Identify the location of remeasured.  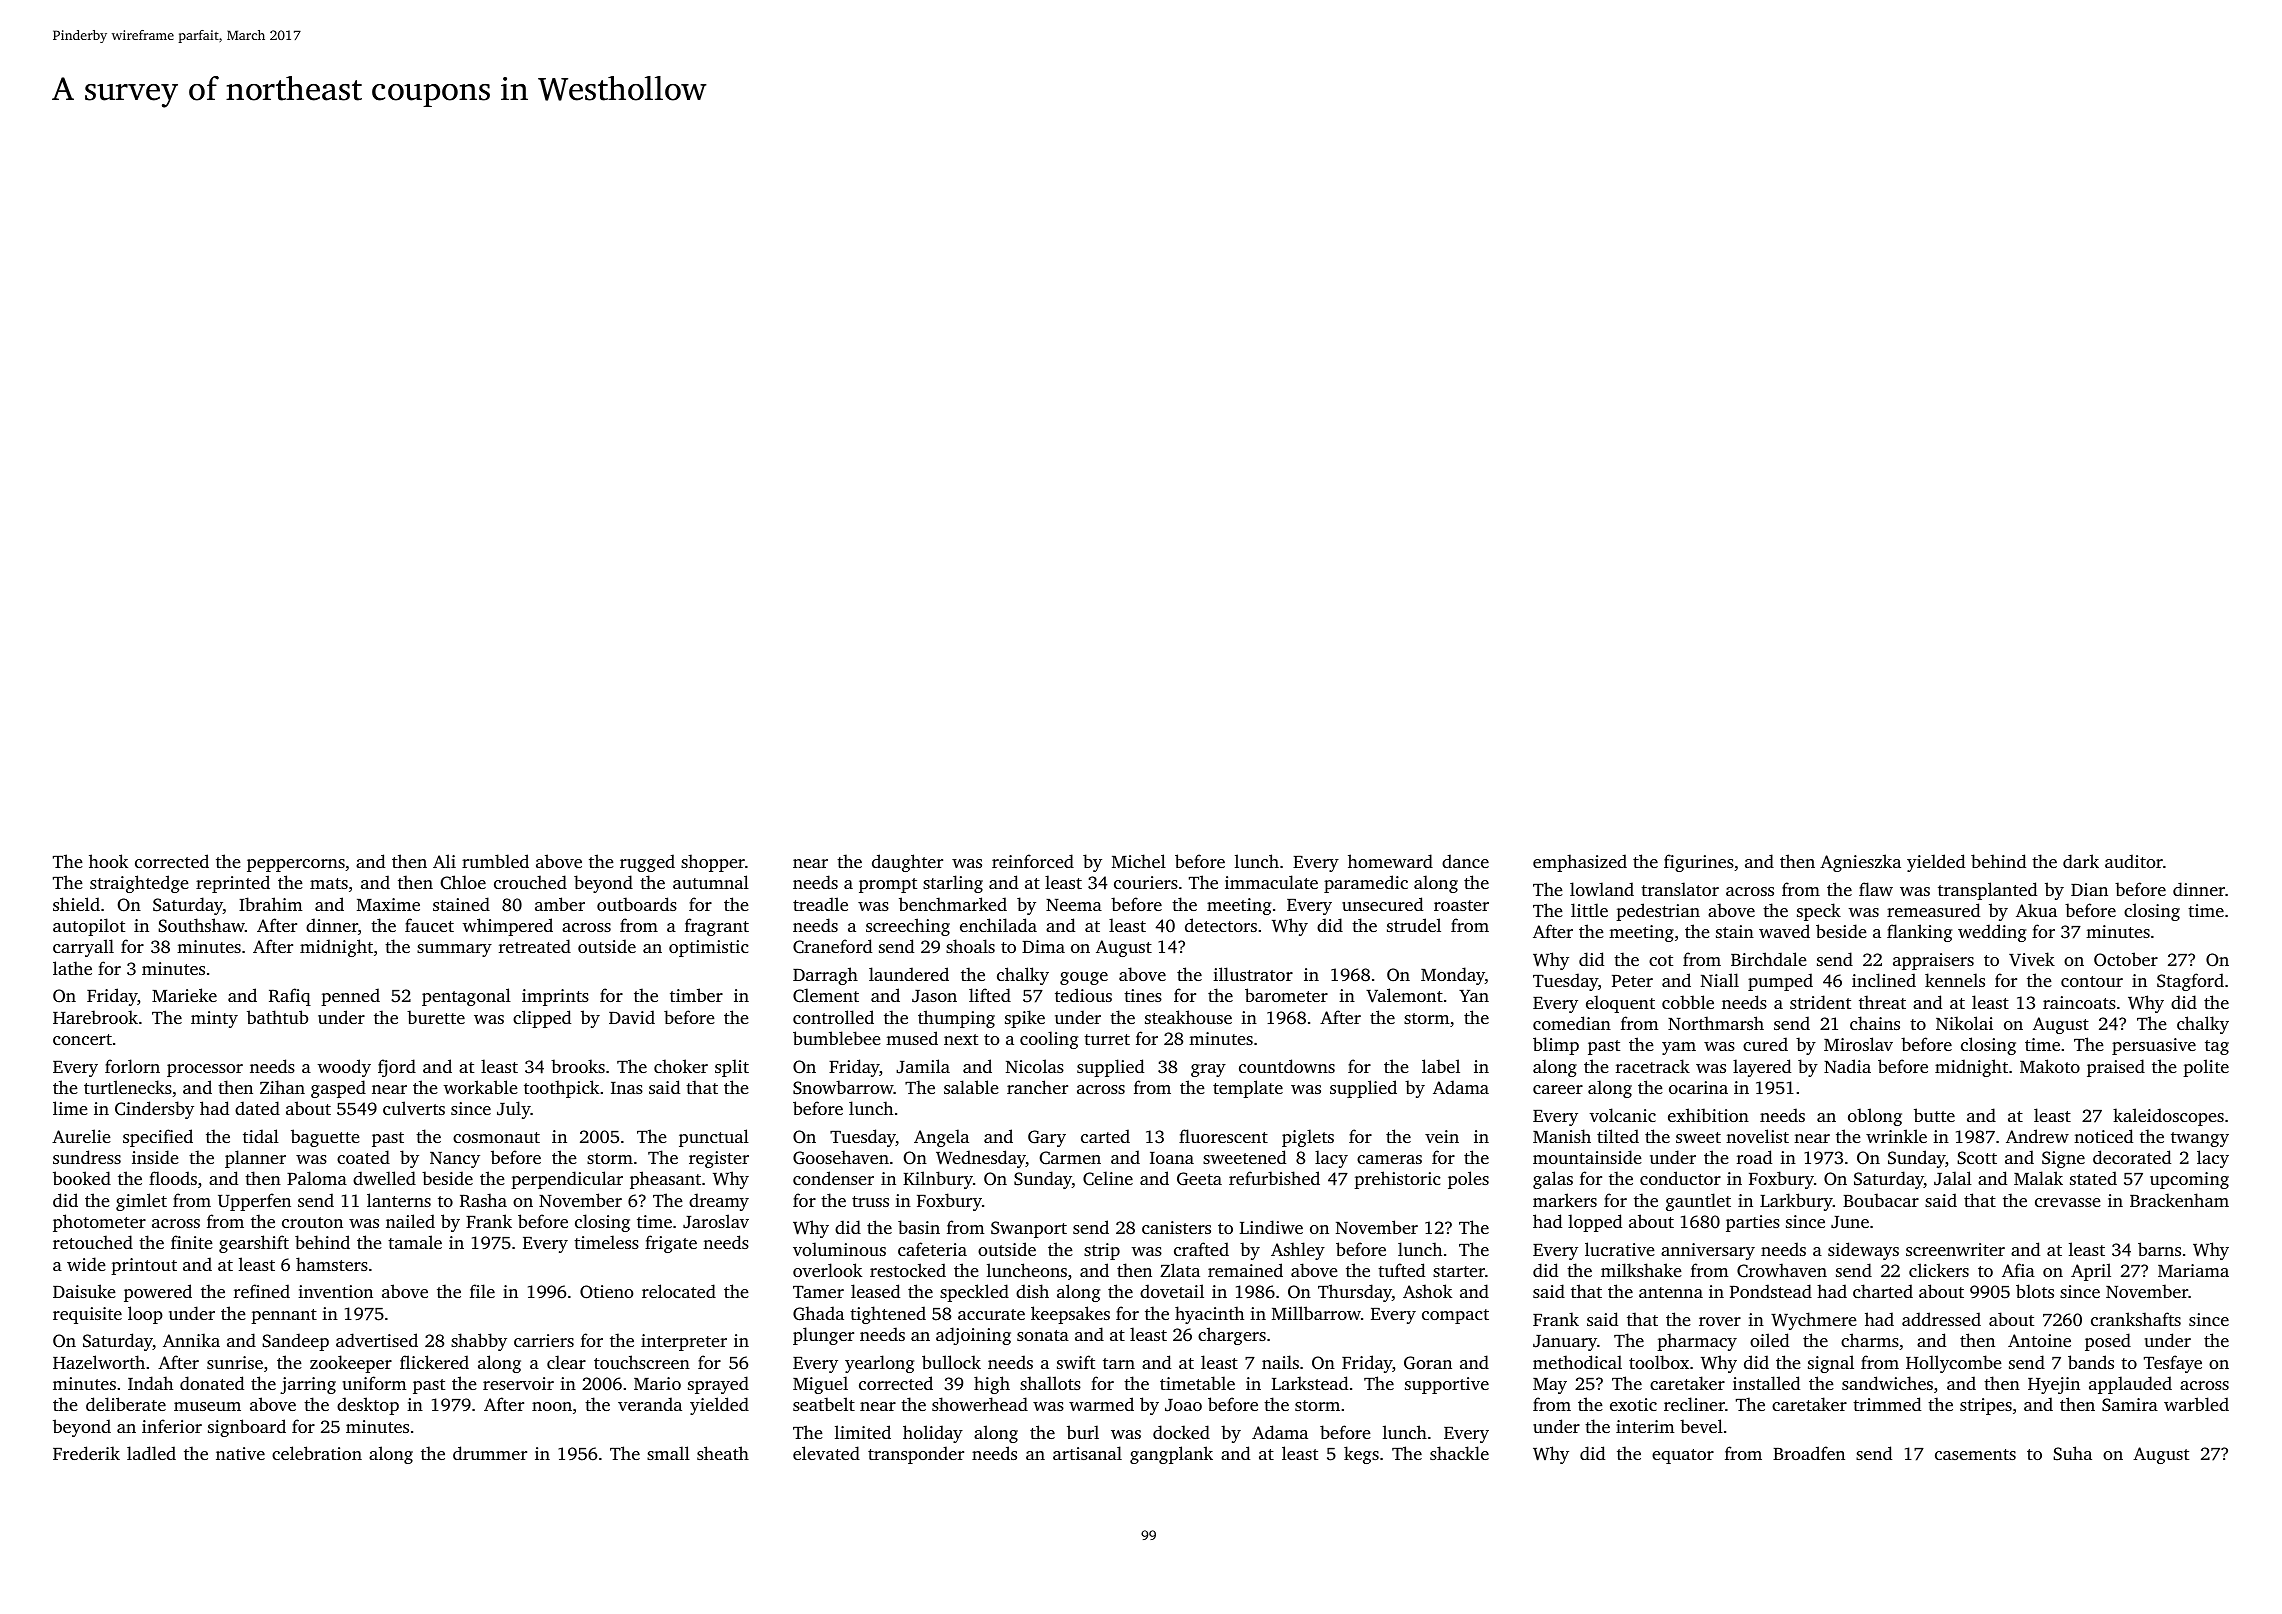
(1933, 910).
